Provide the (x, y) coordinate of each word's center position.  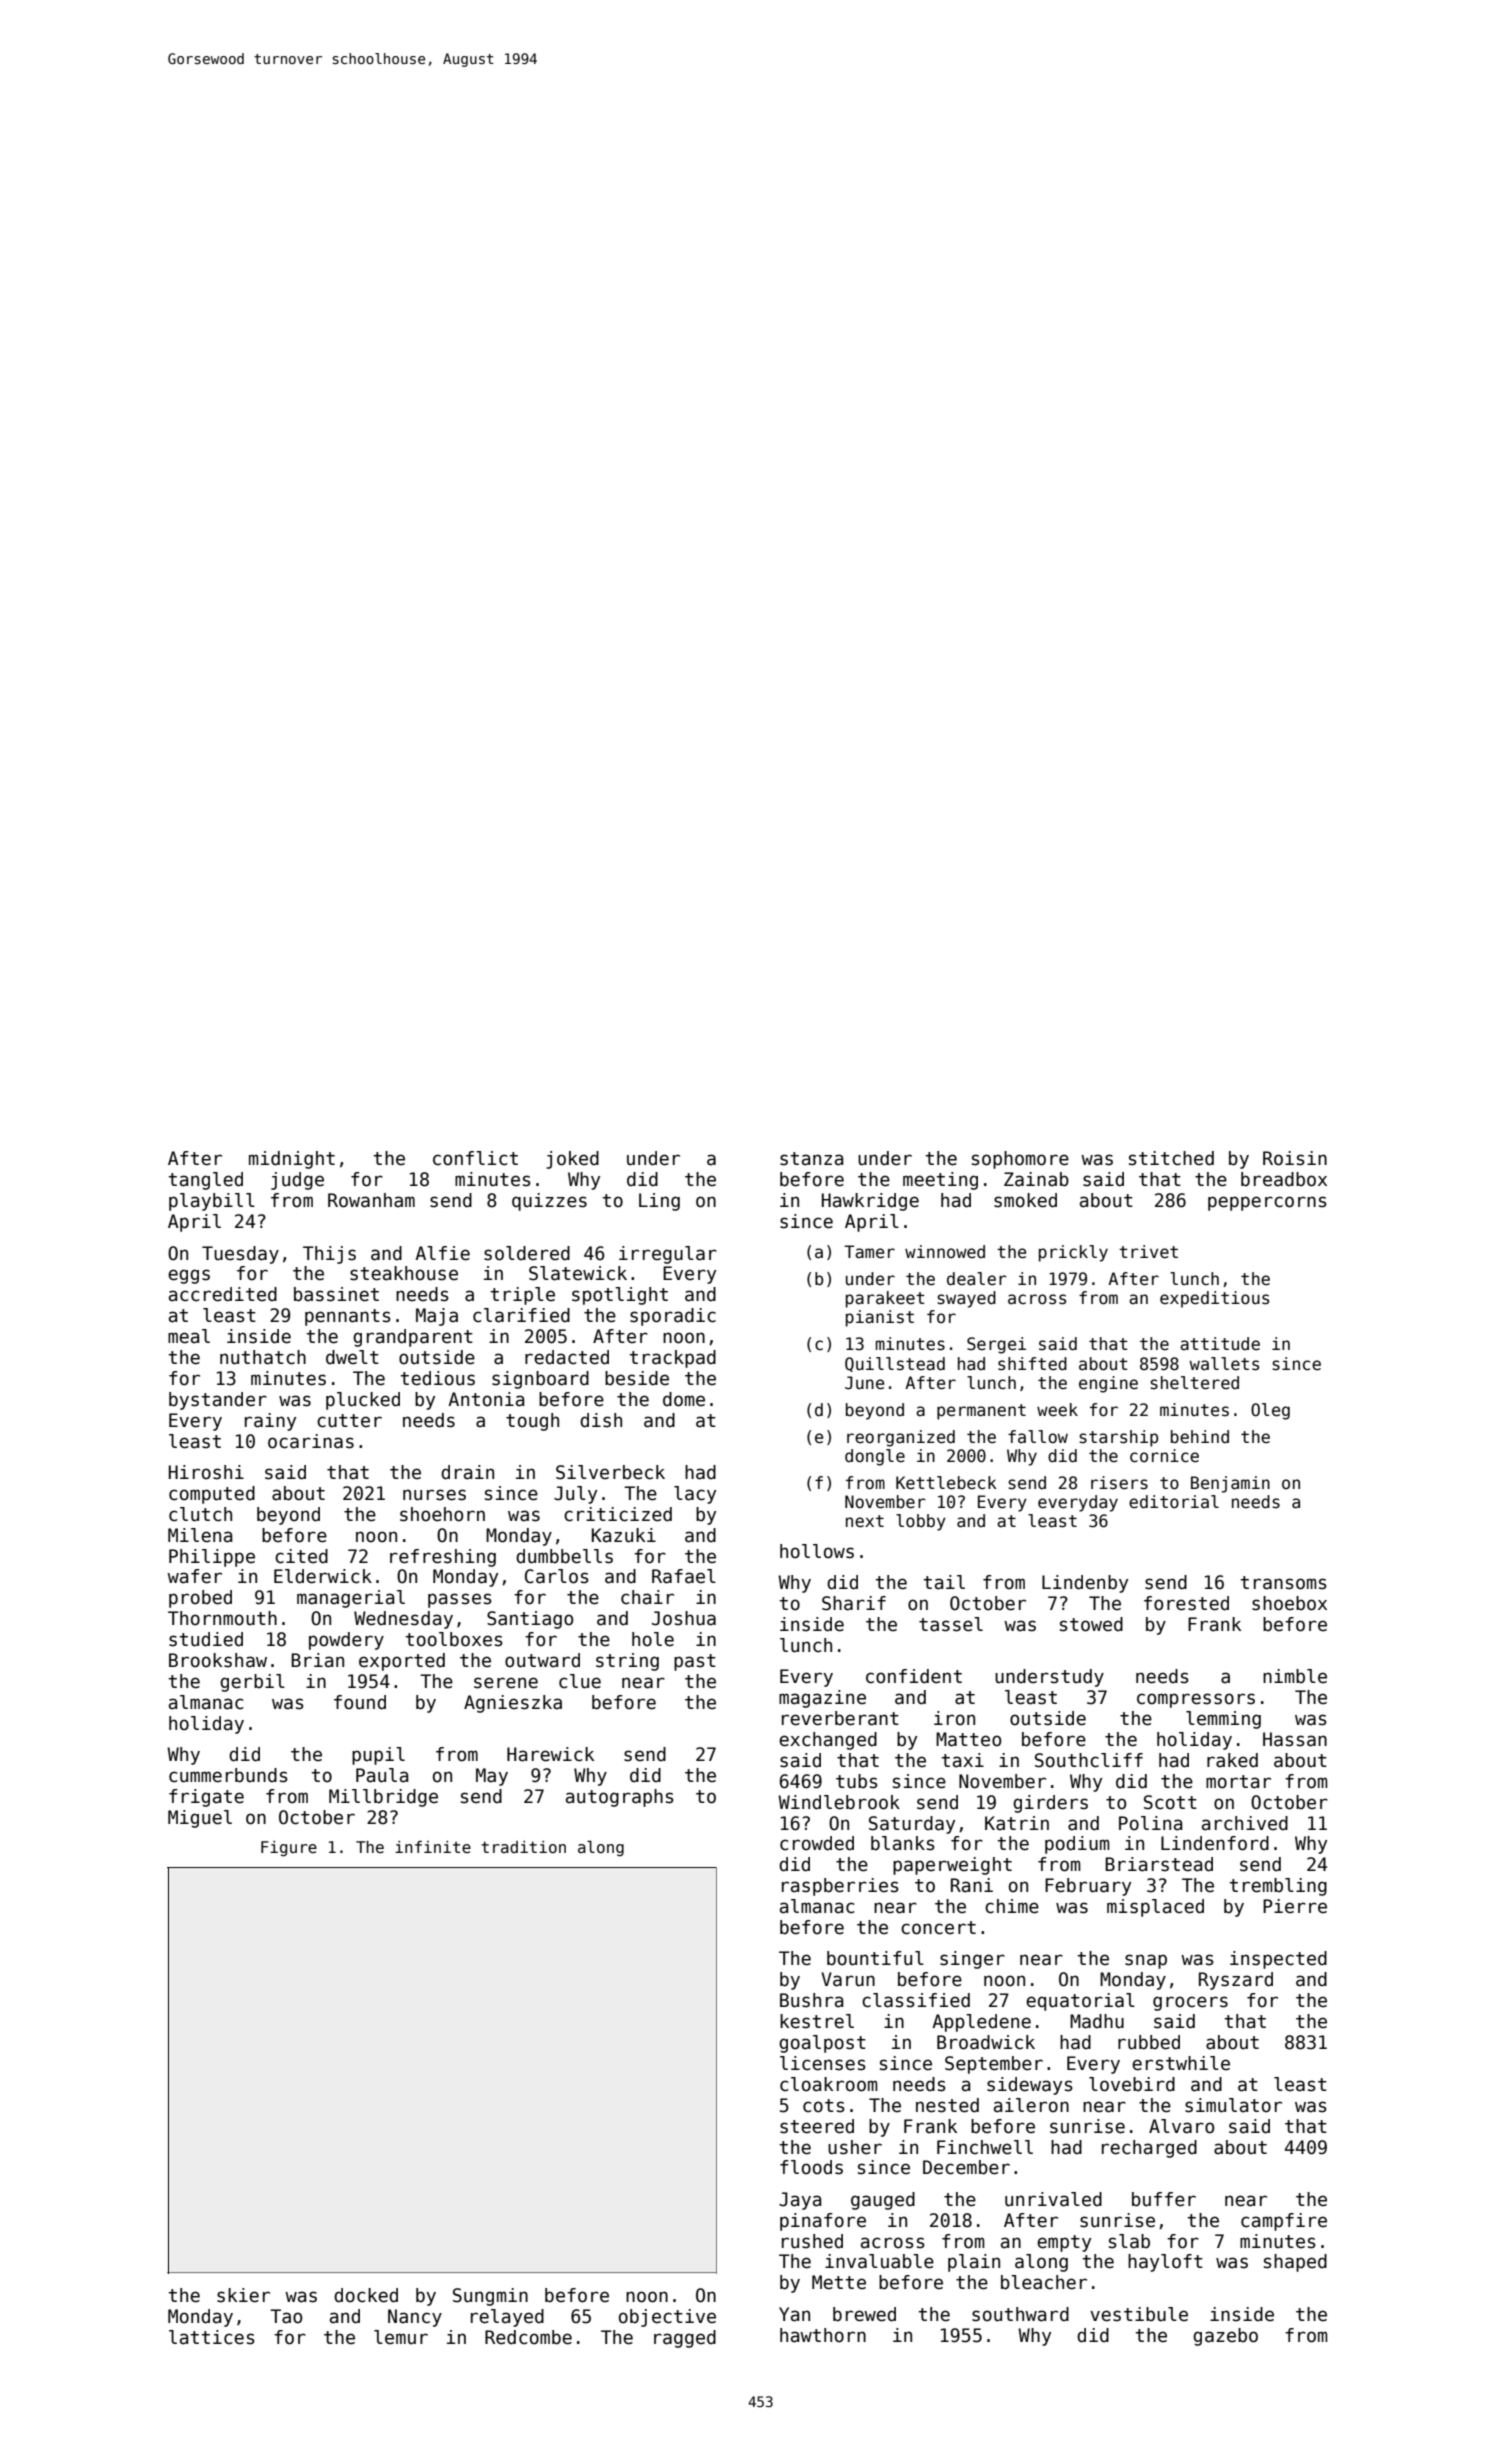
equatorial (1080, 2002)
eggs (189, 1276)
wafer (194, 1576)
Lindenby (1085, 1584)
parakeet (885, 1299)
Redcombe (528, 2337)
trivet (1148, 1252)
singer (972, 1960)
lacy (695, 1495)
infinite (433, 1847)
